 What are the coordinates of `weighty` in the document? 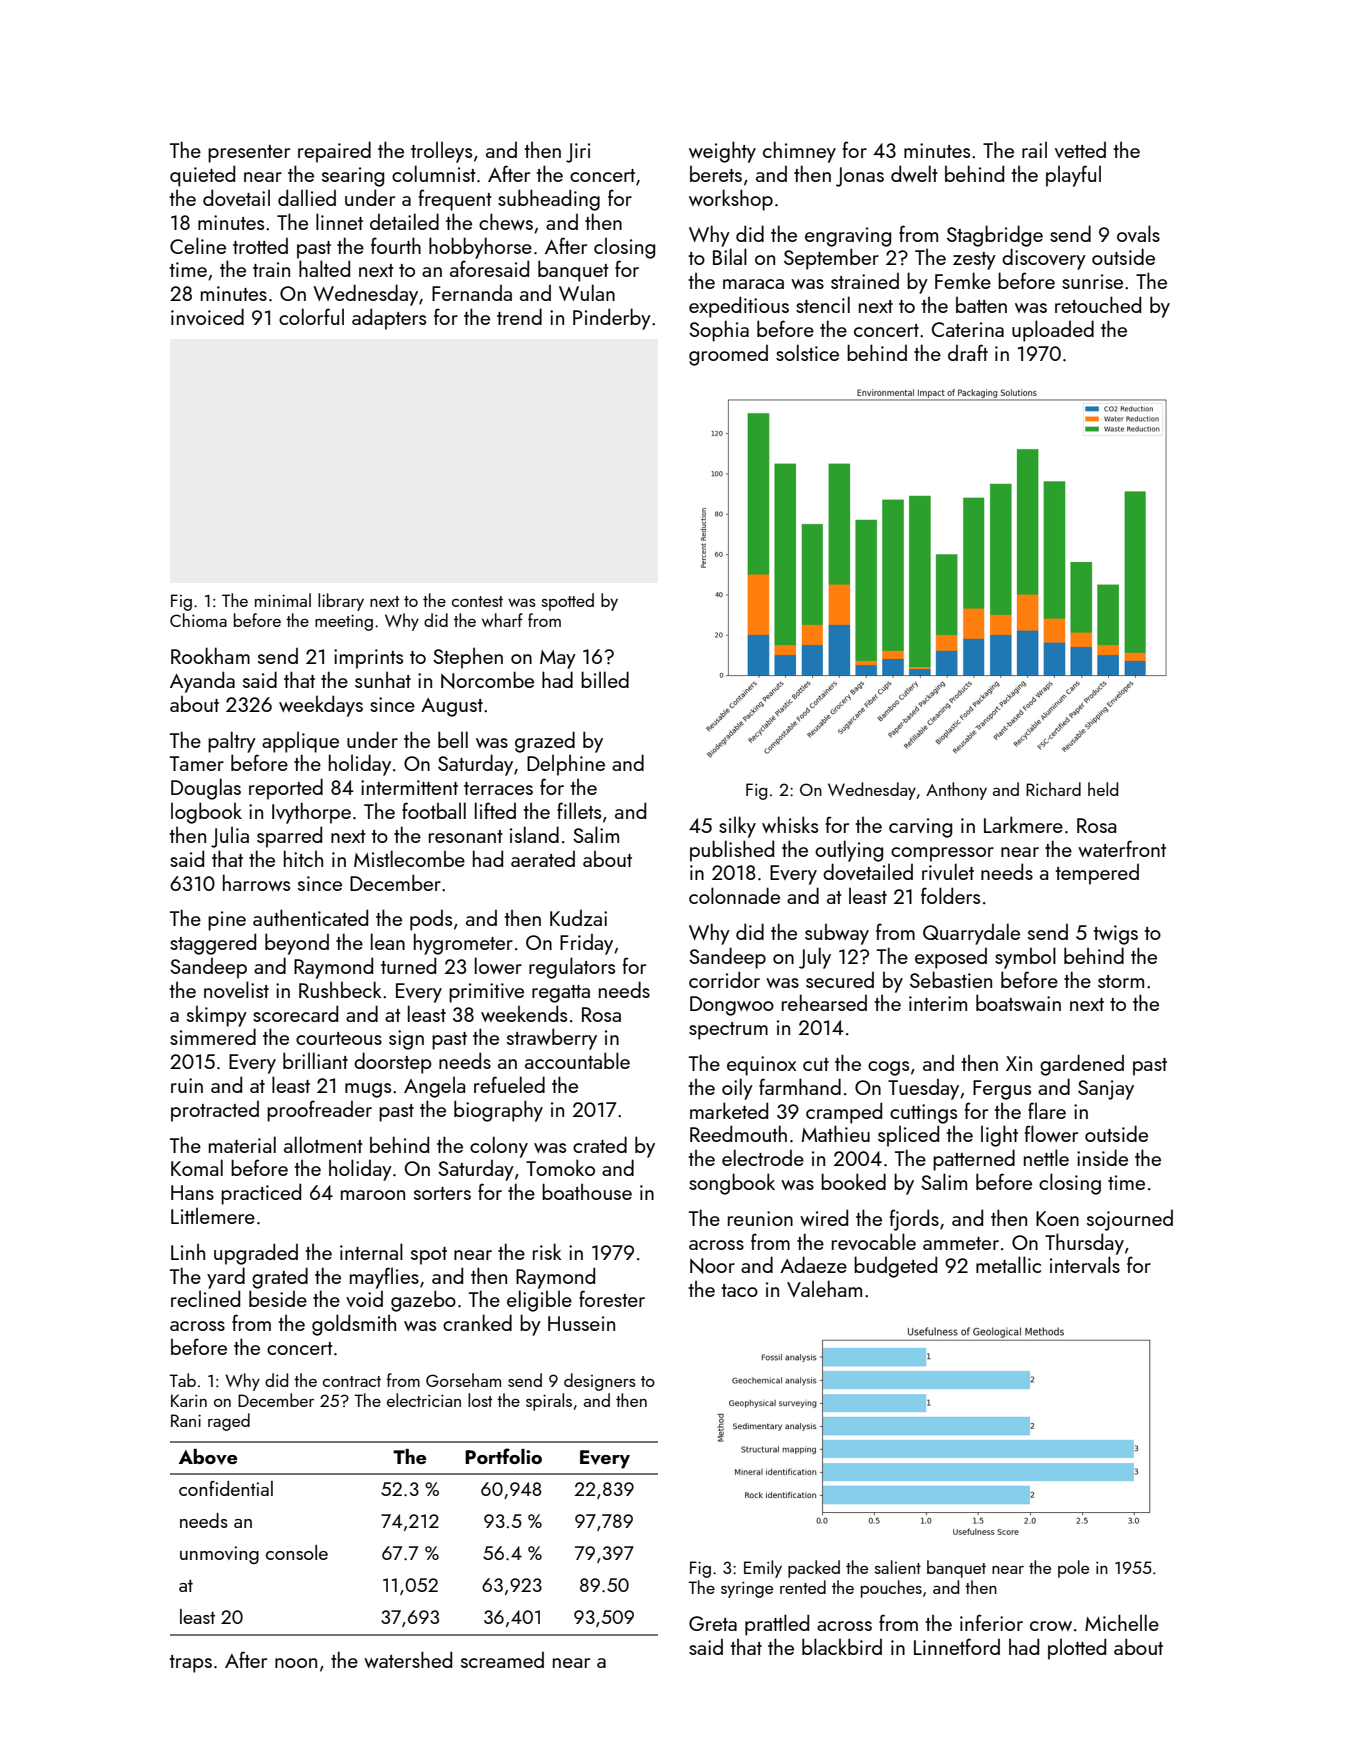 It's located at (722, 152).
